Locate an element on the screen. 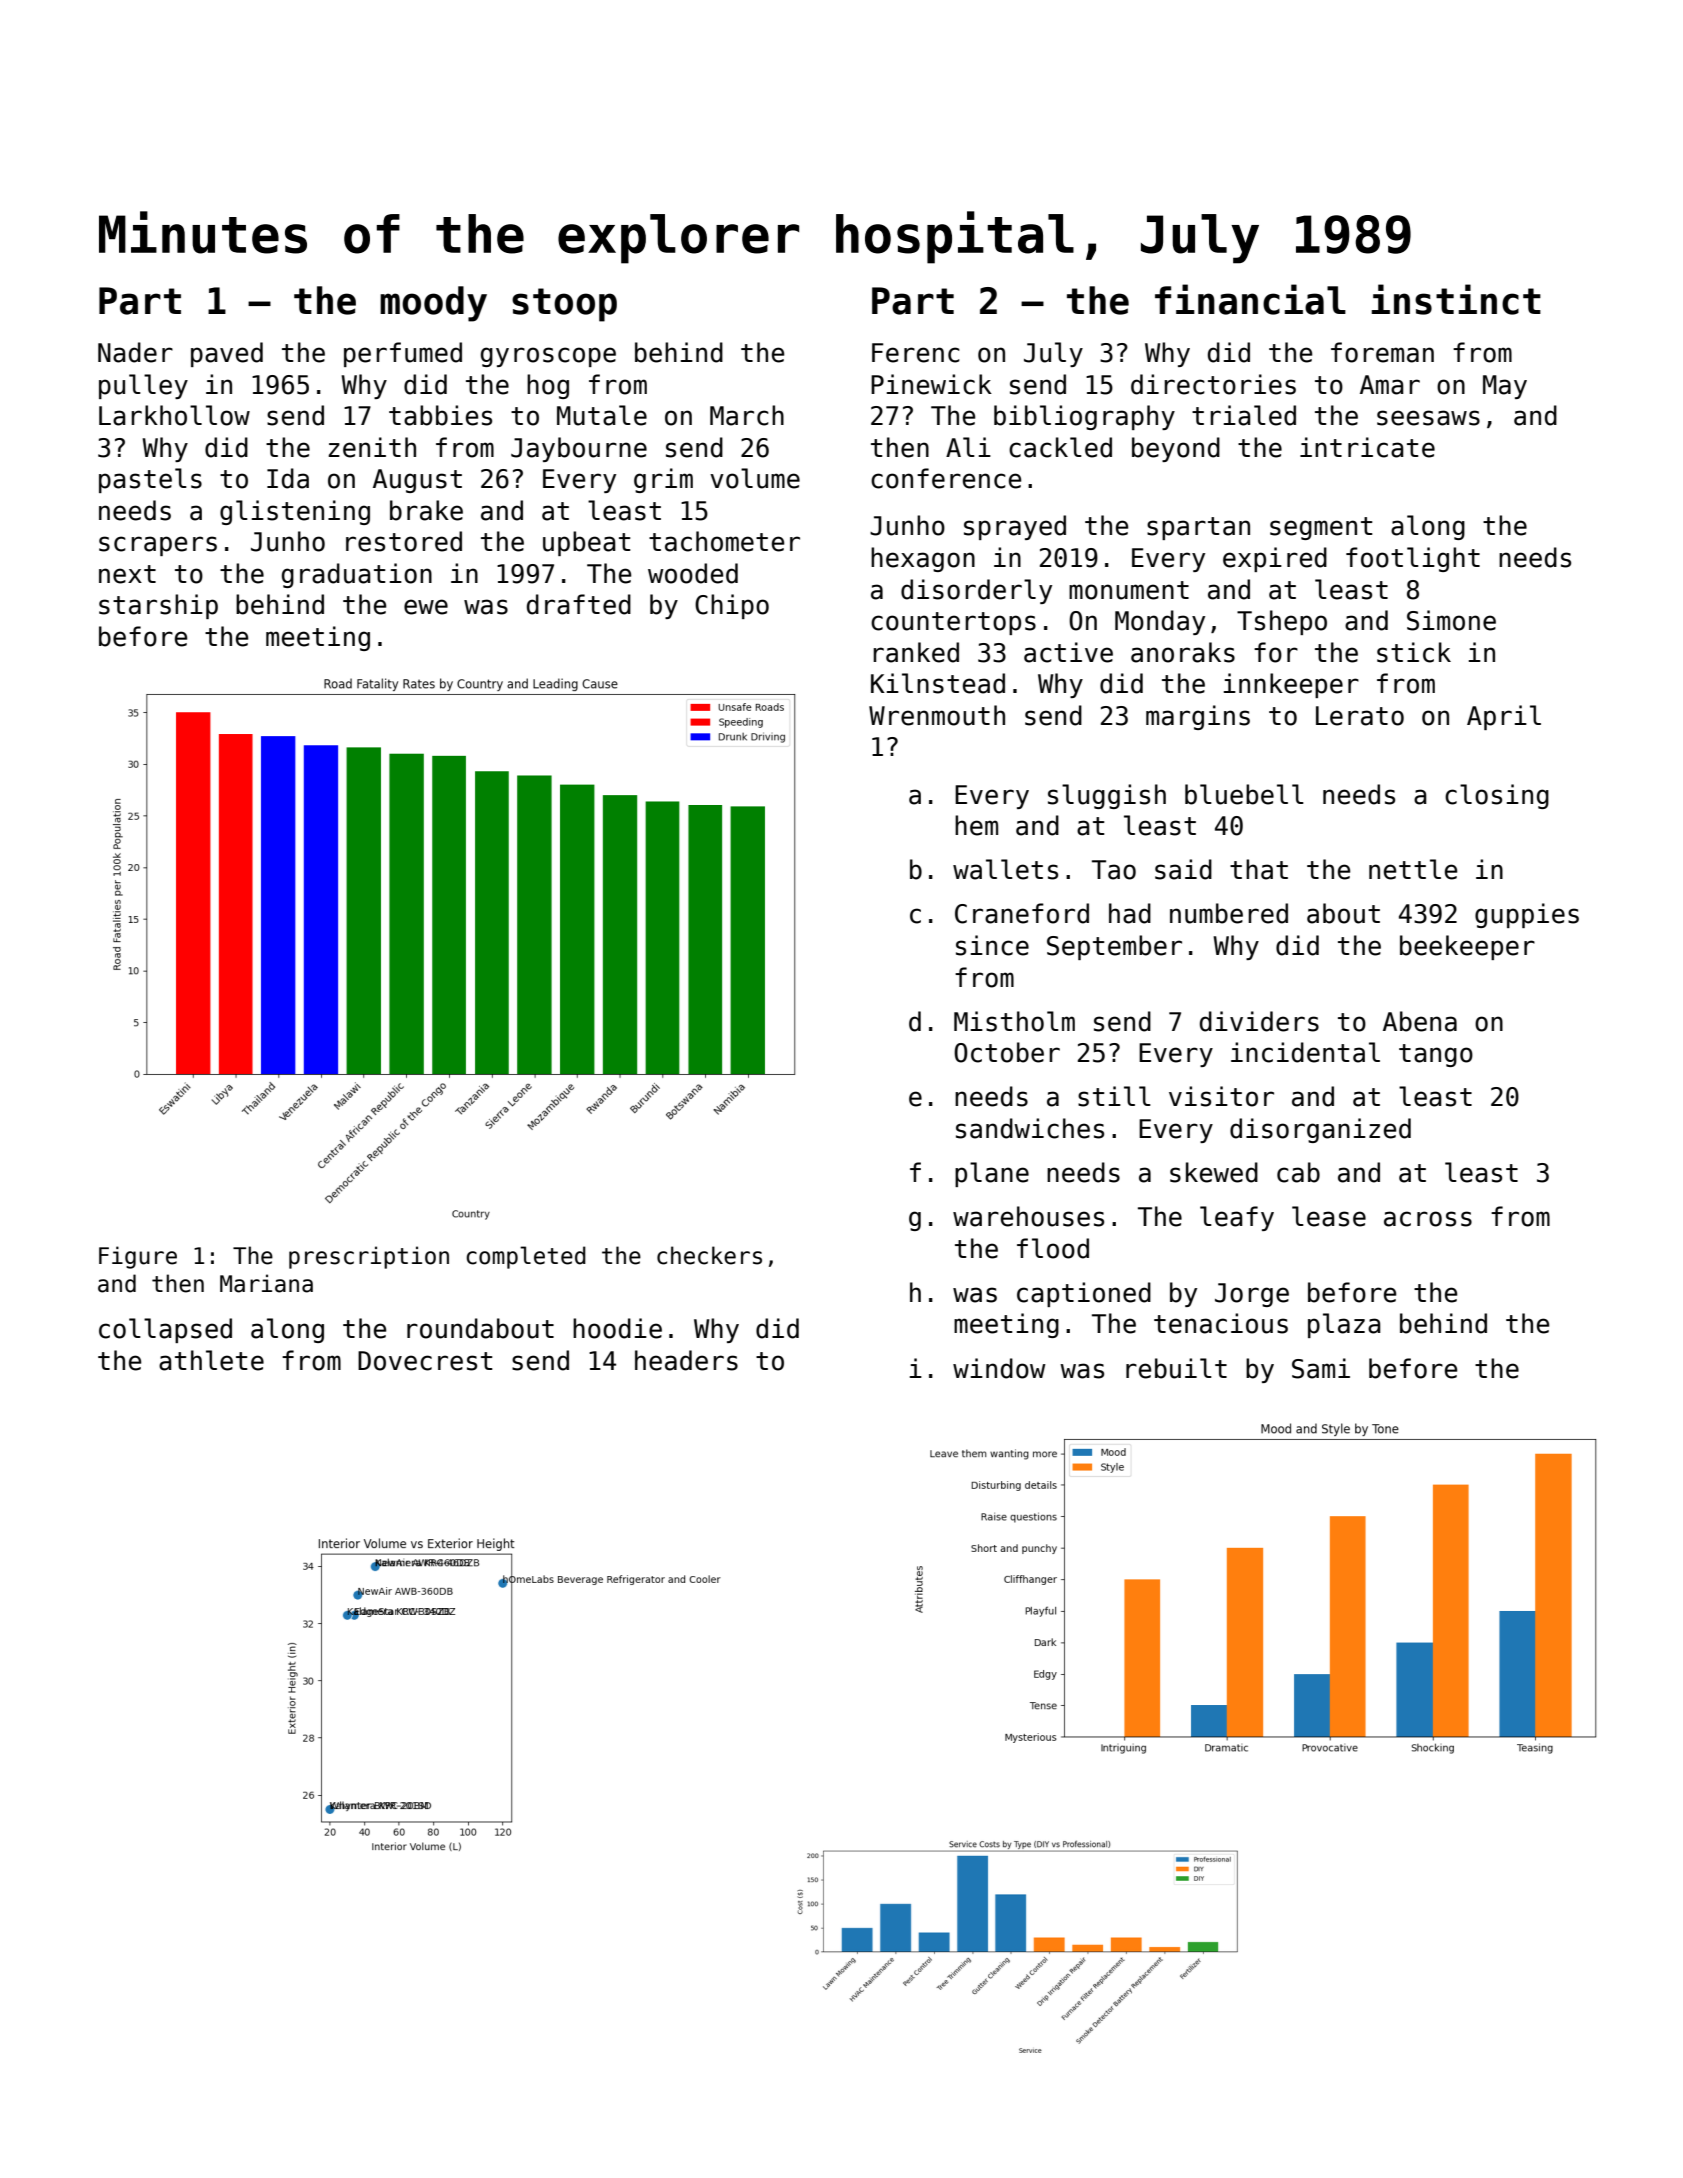  starship is located at coordinates (158, 606).
